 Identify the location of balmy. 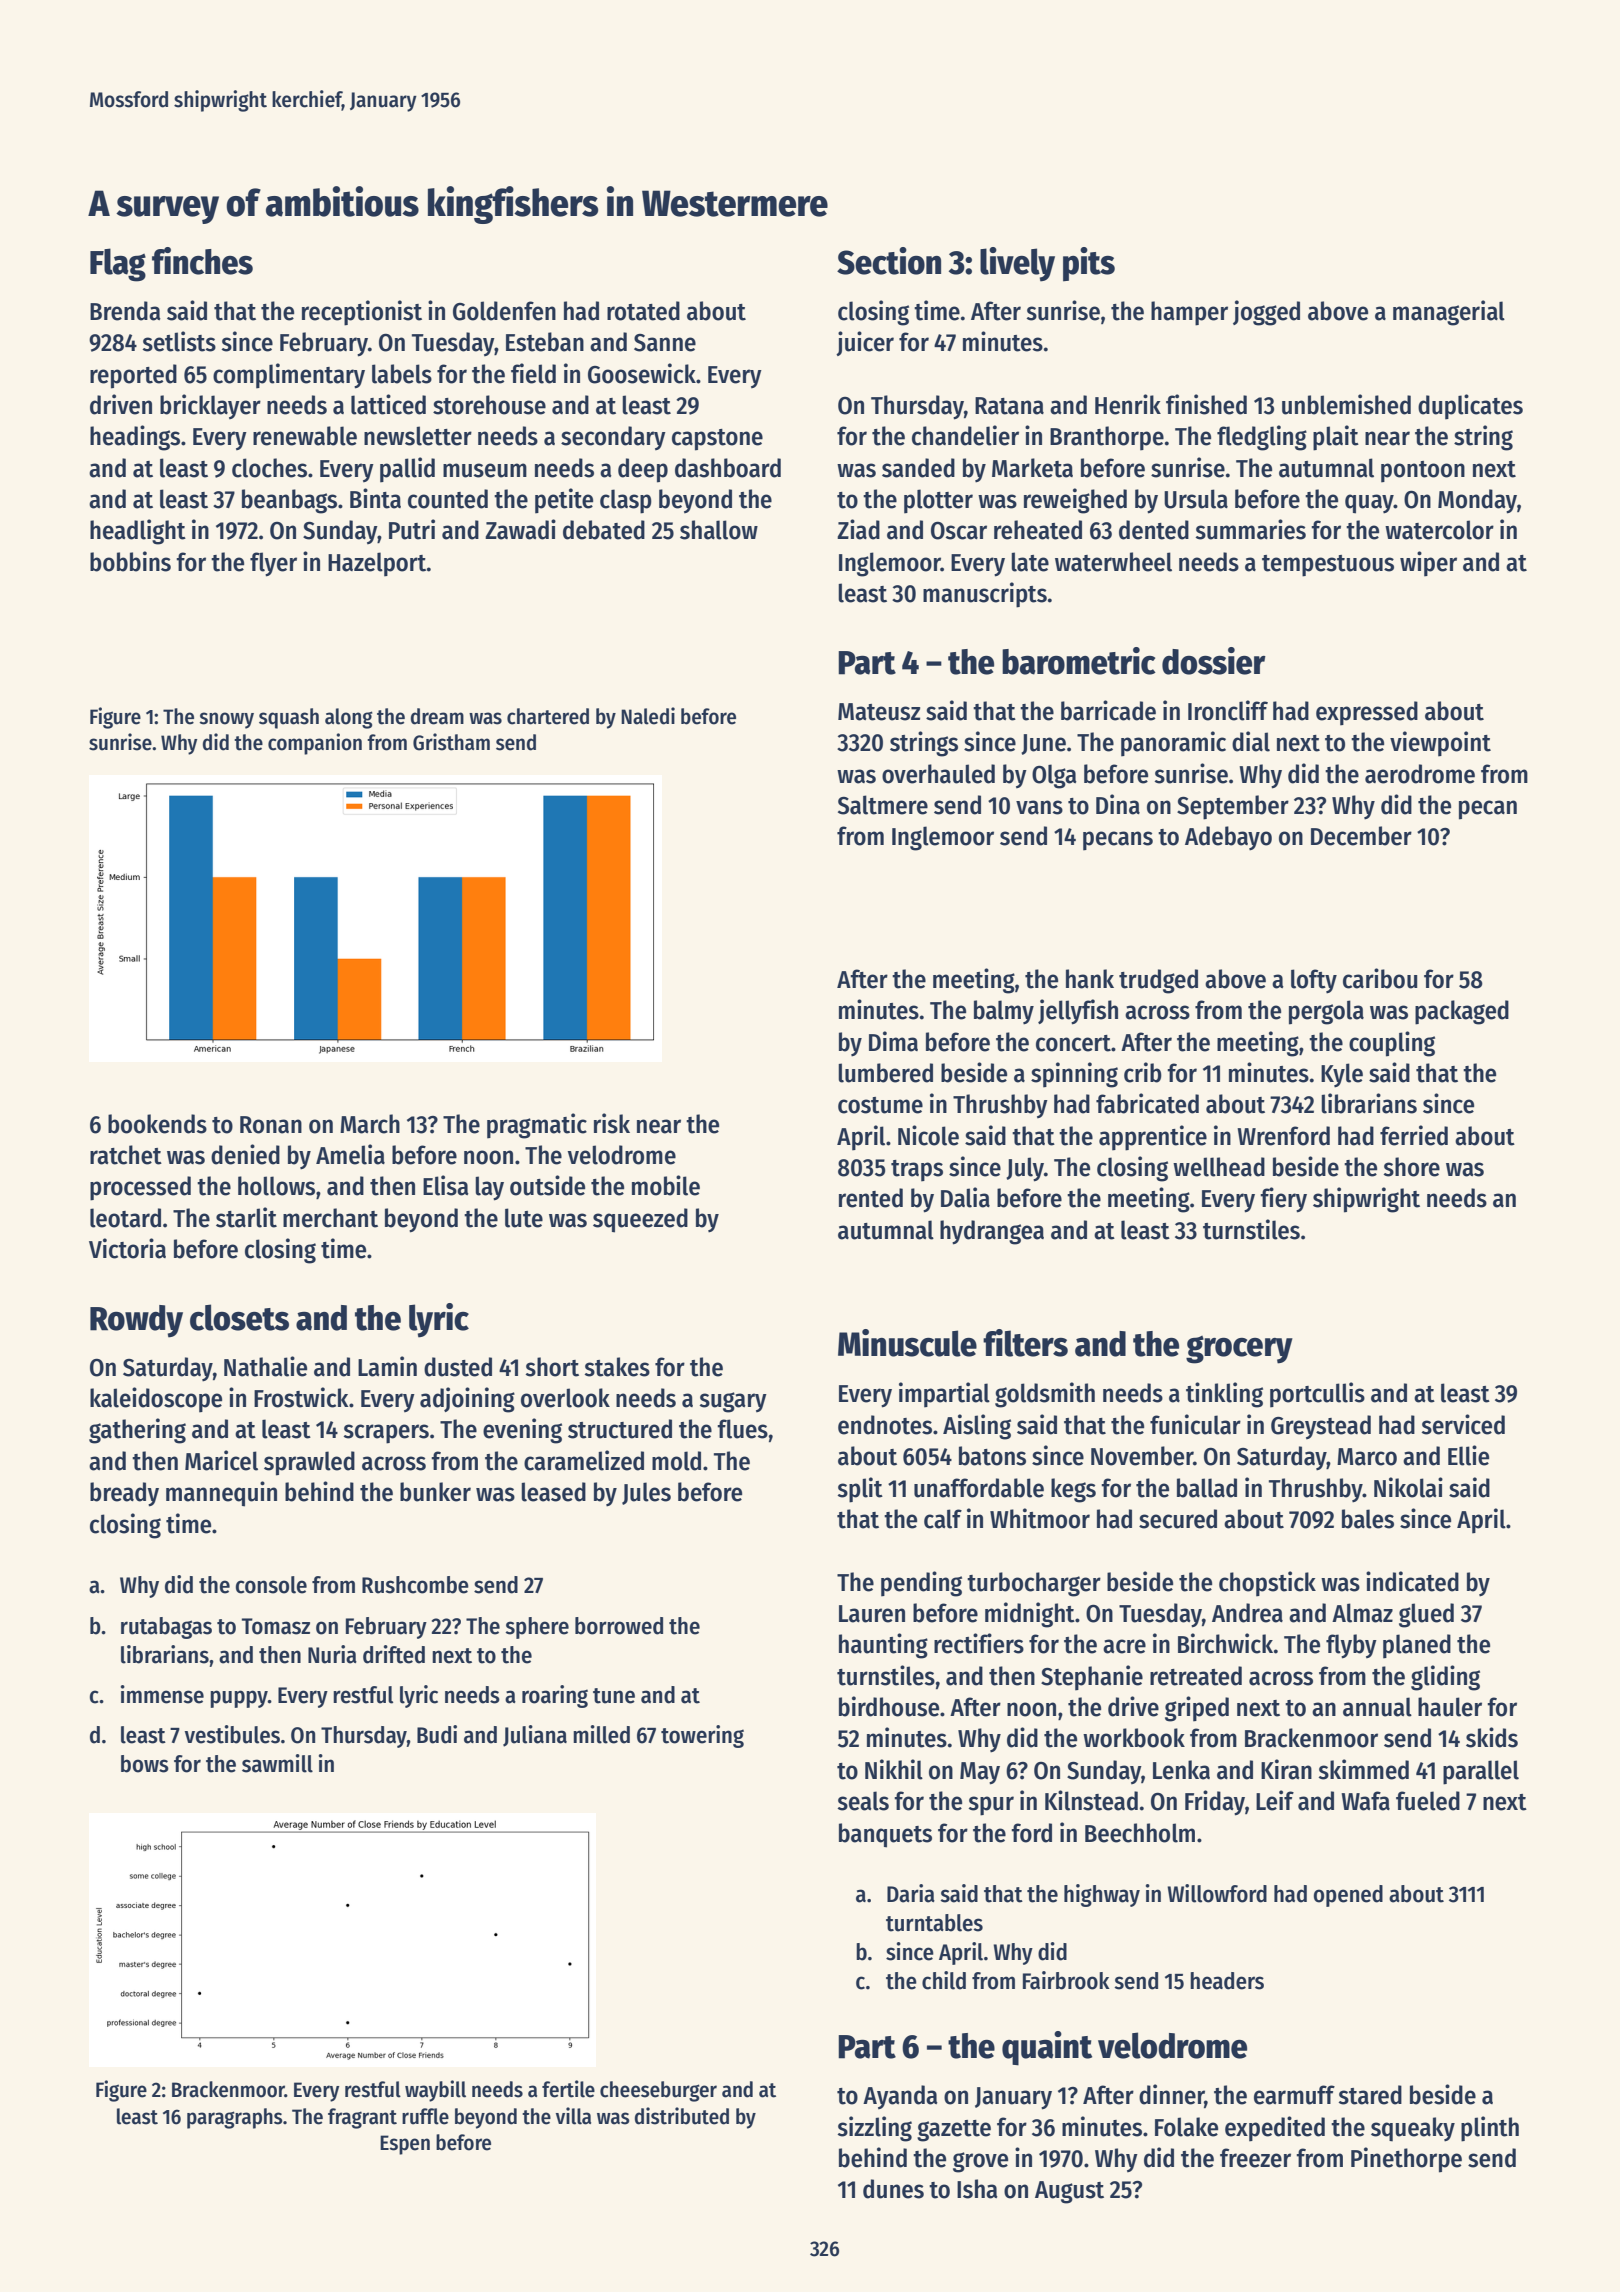
(1004, 1012).
